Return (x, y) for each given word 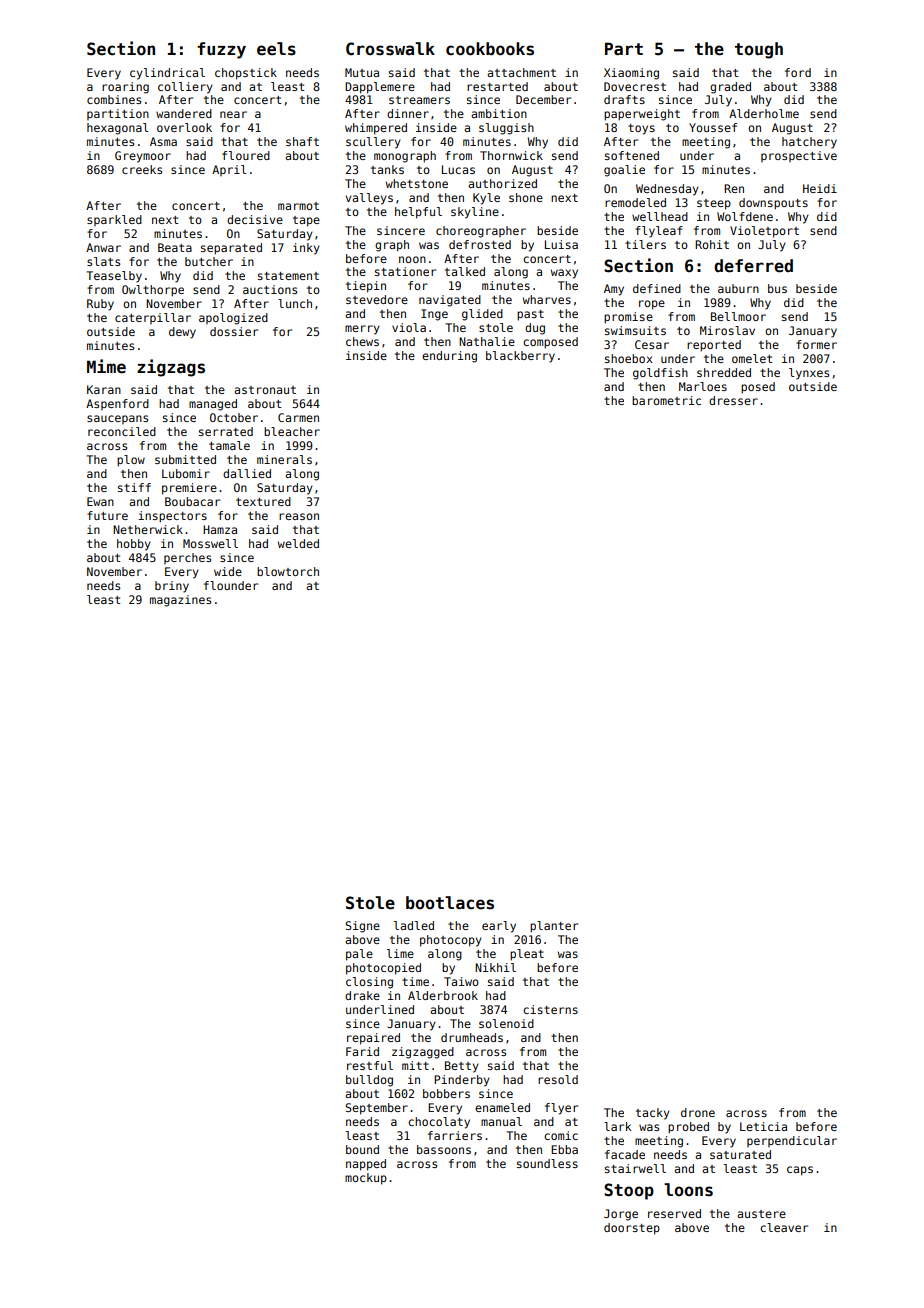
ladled (414, 925)
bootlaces (450, 903)
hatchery (809, 143)
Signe (362, 927)
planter (554, 927)
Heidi (820, 188)
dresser (733, 400)
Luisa (561, 244)
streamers (419, 100)
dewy (182, 333)
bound (362, 1149)
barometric (666, 400)
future (107, 515)
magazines (180, 601)
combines (114, 99)
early (499, 927)
